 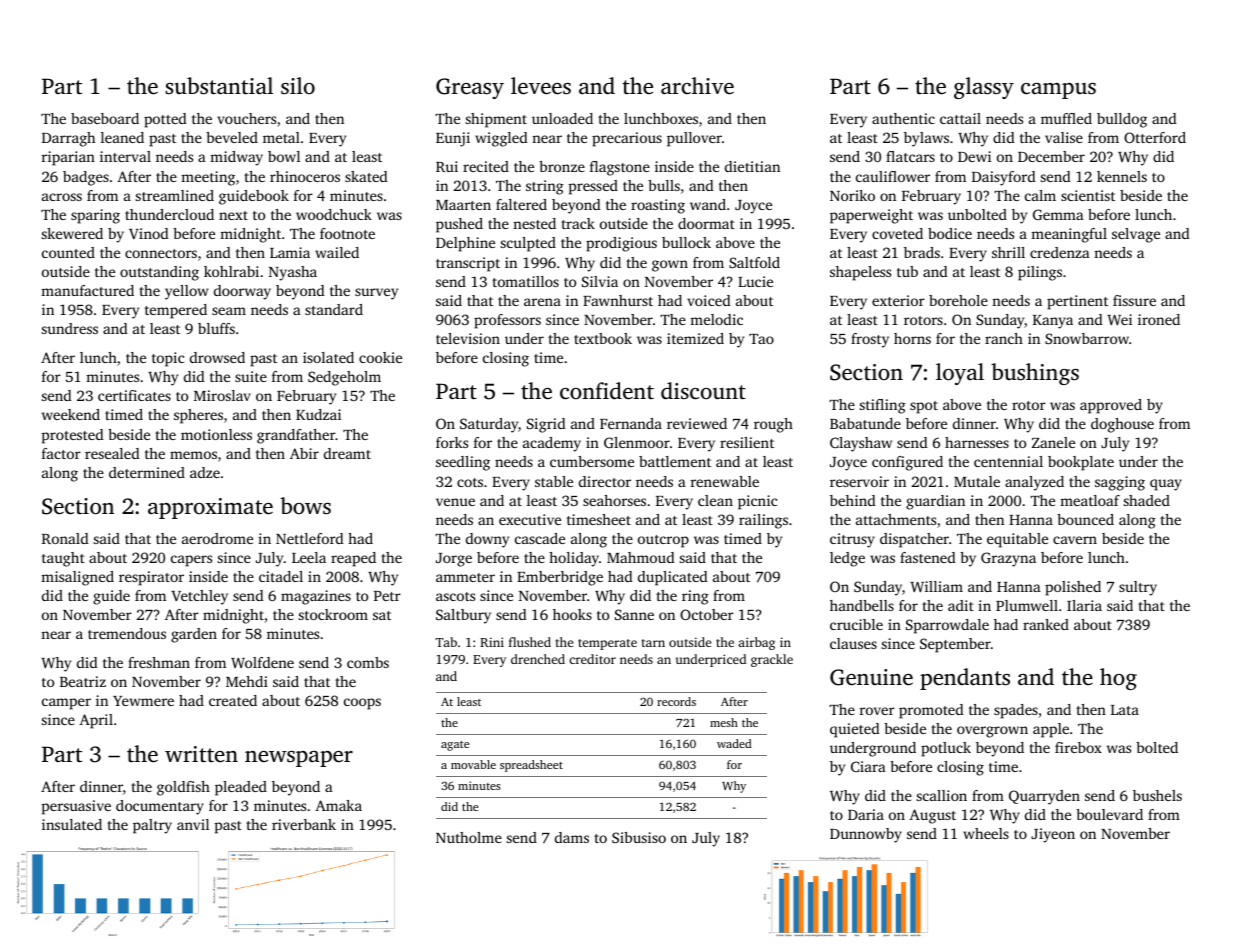 What do you see at coordinates (600, 281) in the screenshot?
I see `Silvia` at bounding box center [600, 281].
